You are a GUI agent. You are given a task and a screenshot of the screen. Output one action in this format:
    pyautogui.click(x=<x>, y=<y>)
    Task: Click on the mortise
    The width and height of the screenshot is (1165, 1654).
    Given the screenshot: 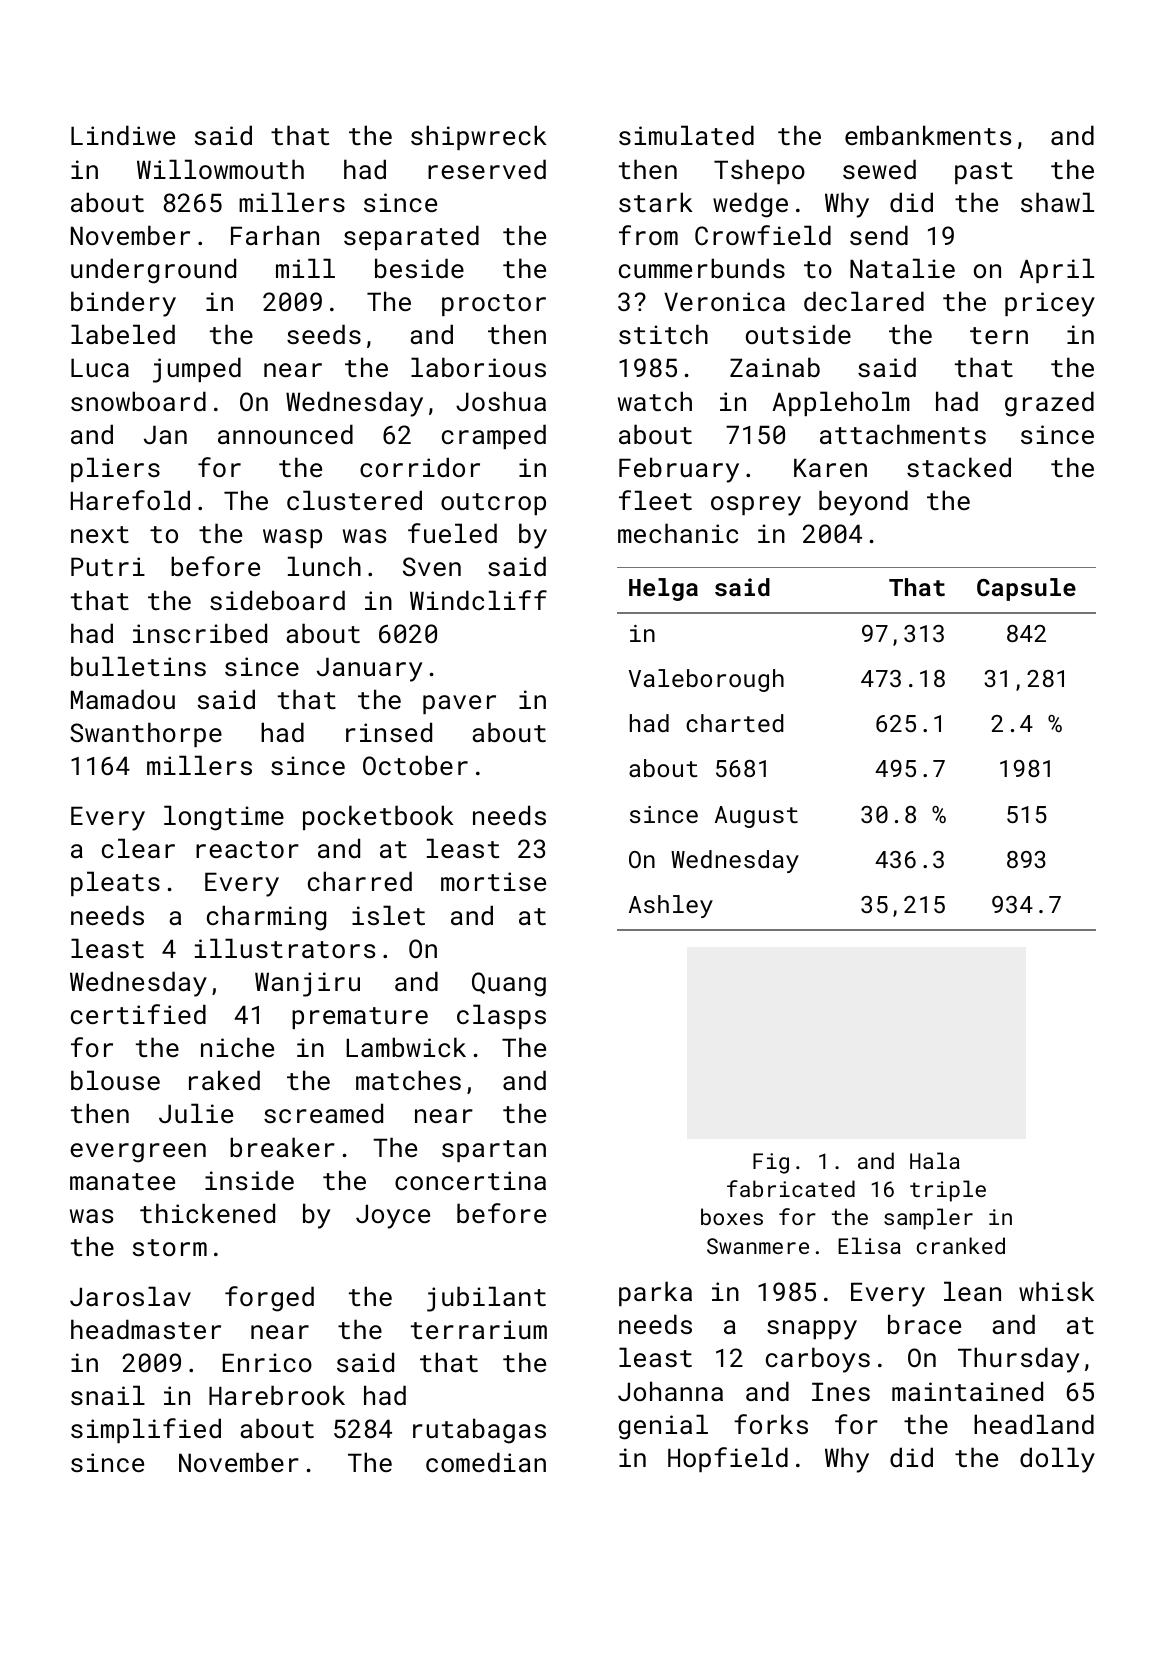 What is the action you would take?
    pyautogui.click(x=493, y=881)
